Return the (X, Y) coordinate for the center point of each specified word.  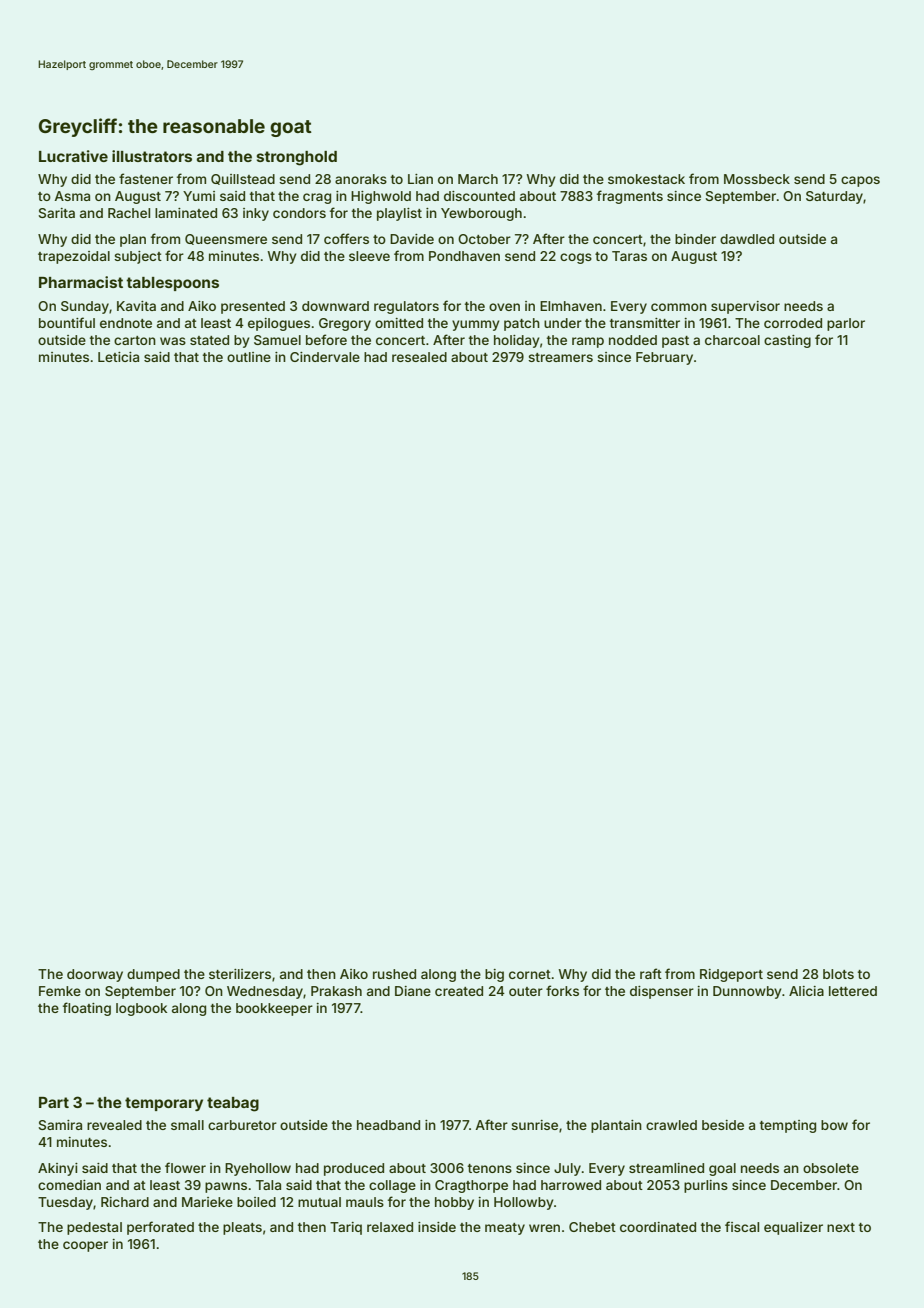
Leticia (118, 357)
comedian (69, 1185)
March (478, 179)
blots (838, 974)
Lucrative (73, 156)
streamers (560, 357)
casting (787, 341)
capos (860, 181)
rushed (394, 974)
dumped (153, 975)
